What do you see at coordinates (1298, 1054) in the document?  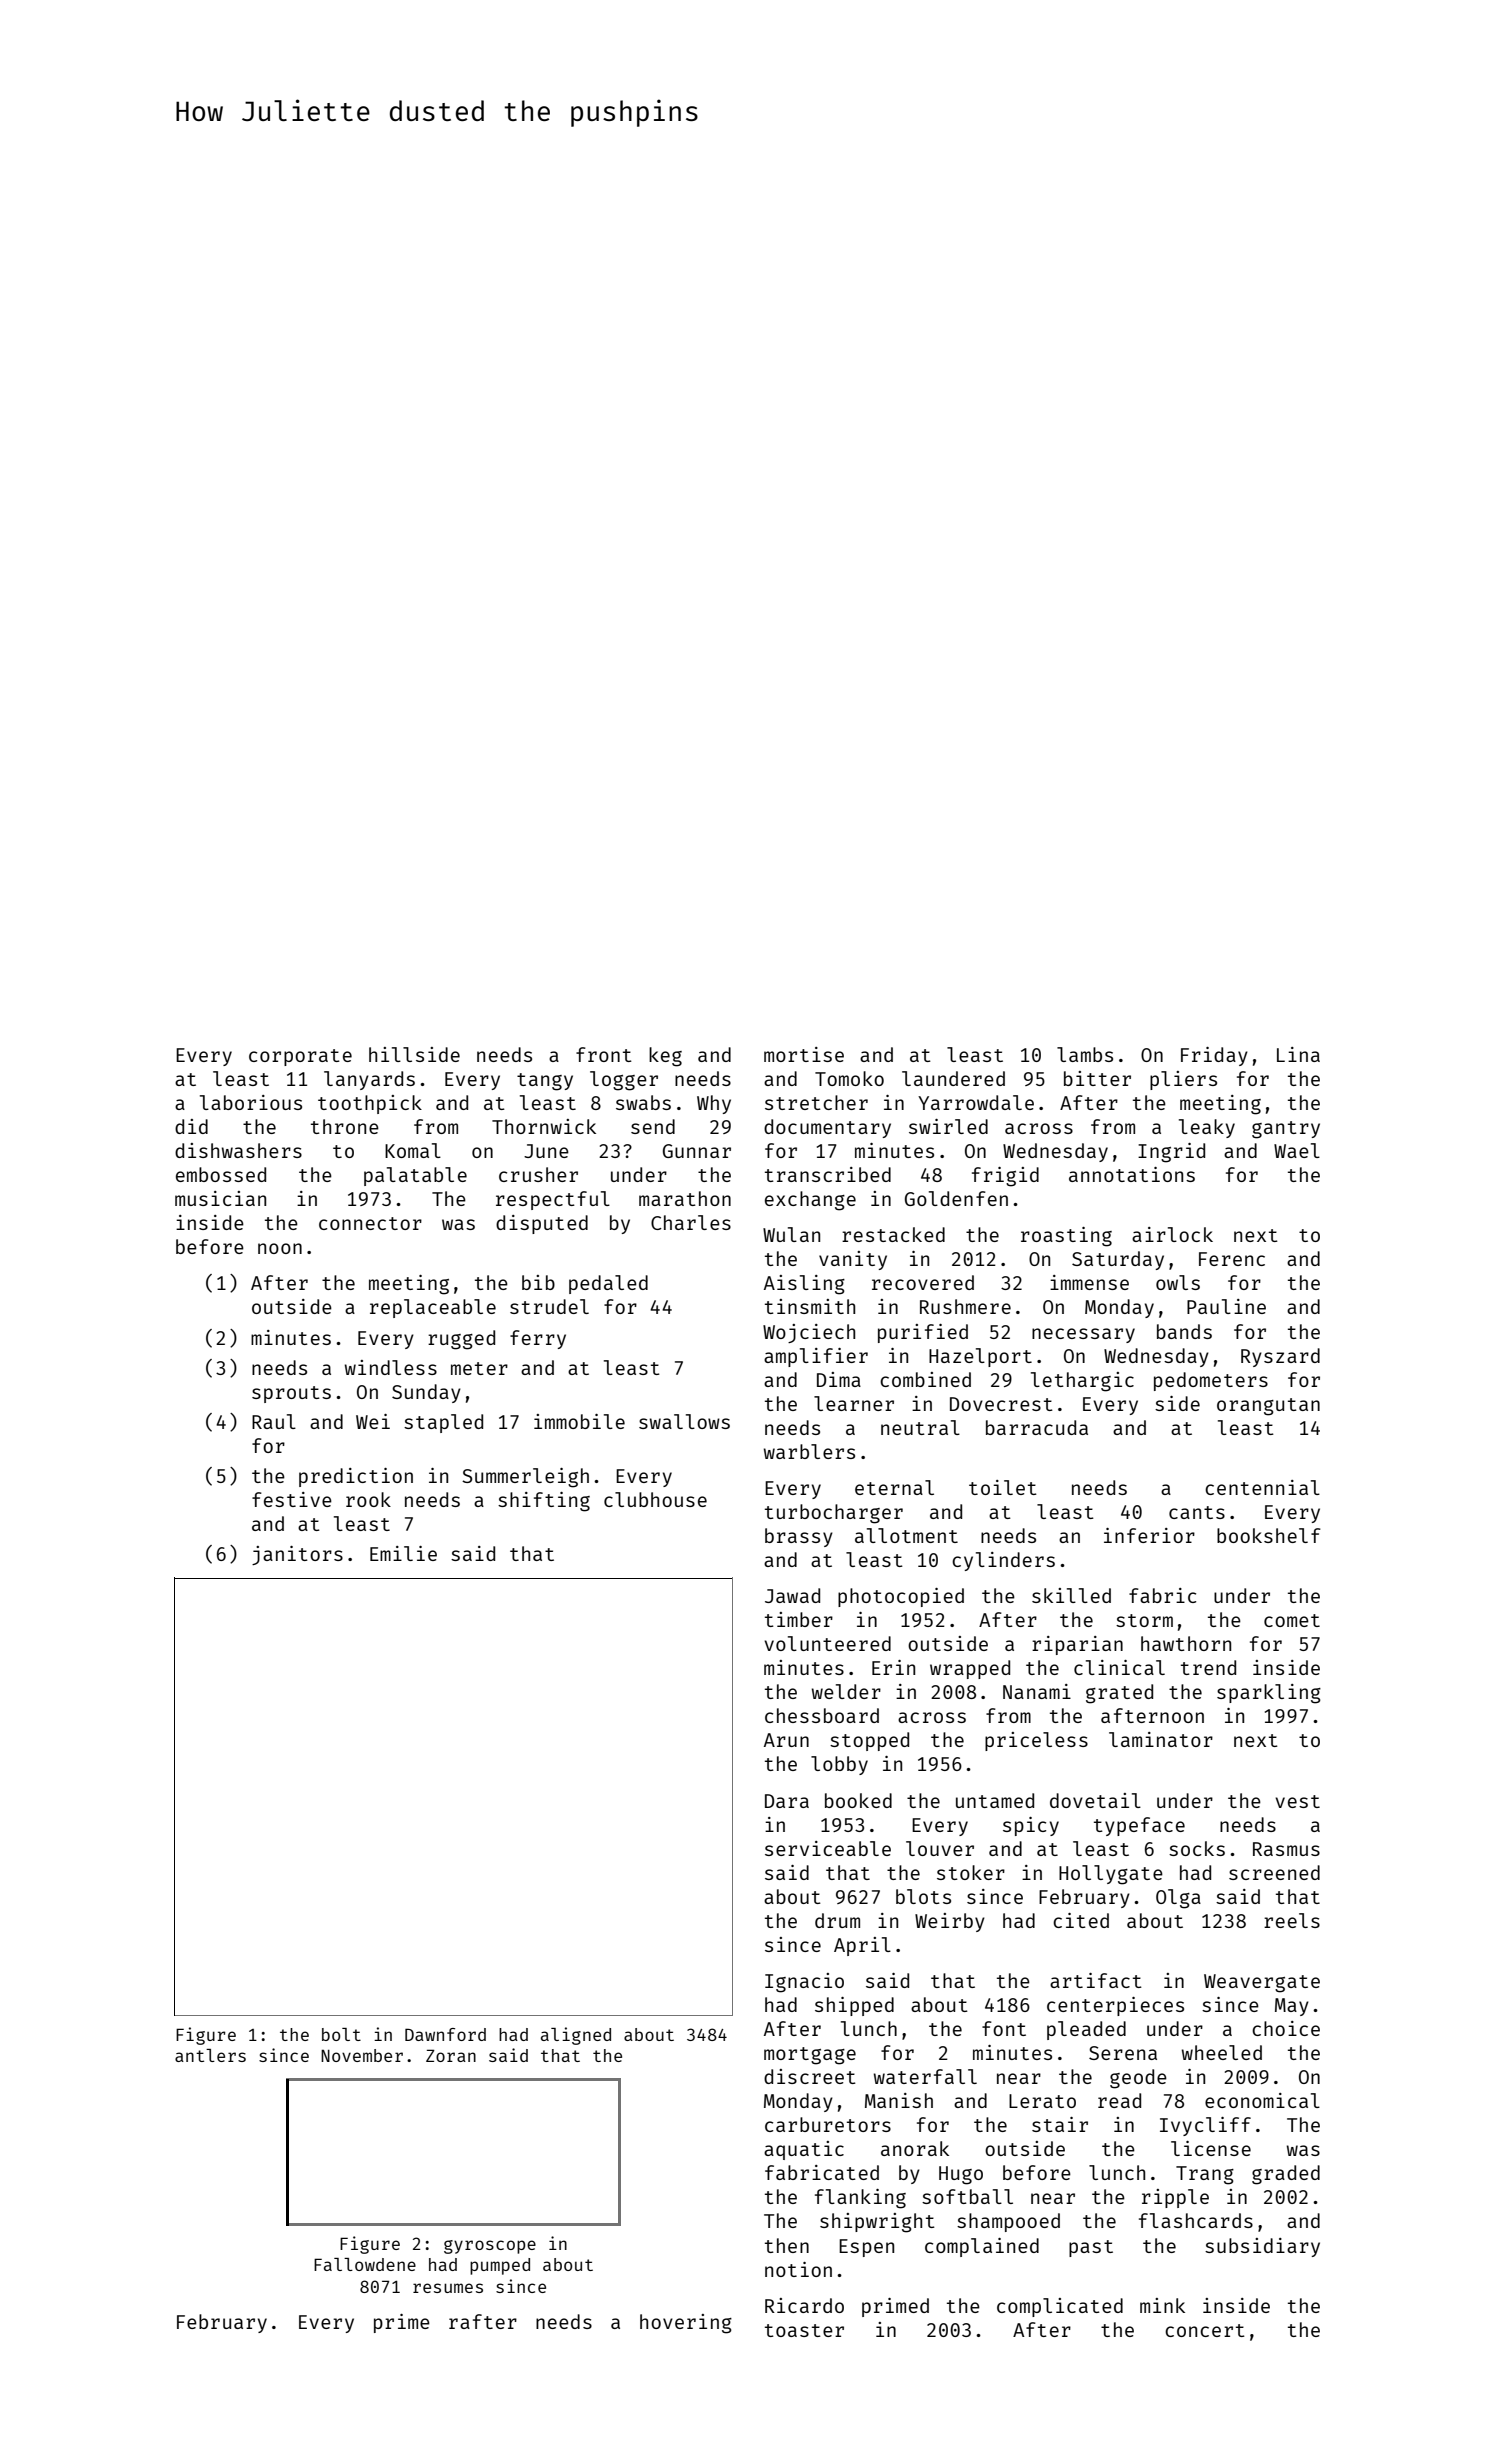 I see `Lina` at bounding box center [1298, 1054].
